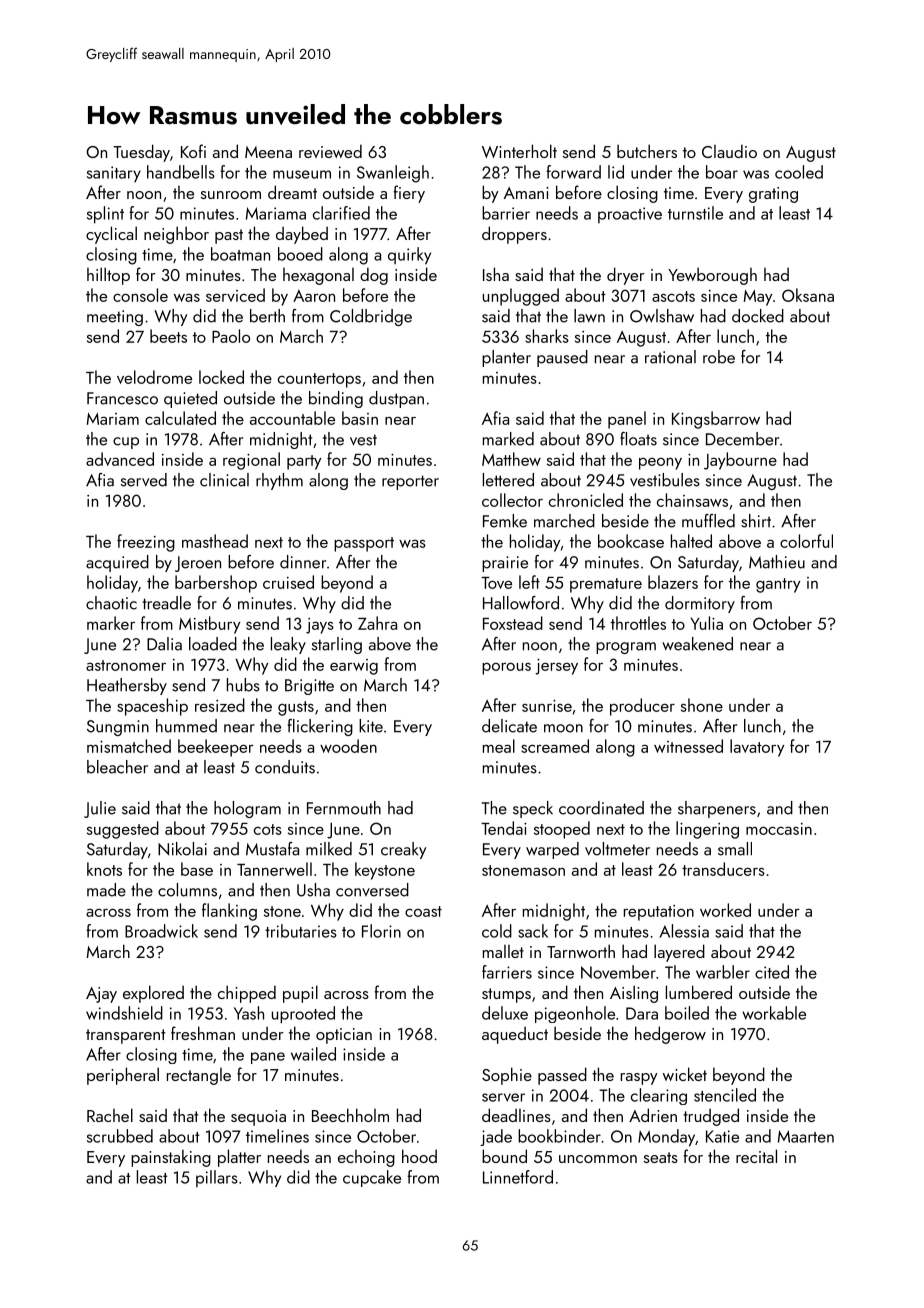 This screenshot has width=924, height=1308. I want to click on shone, so click(702, 705).
